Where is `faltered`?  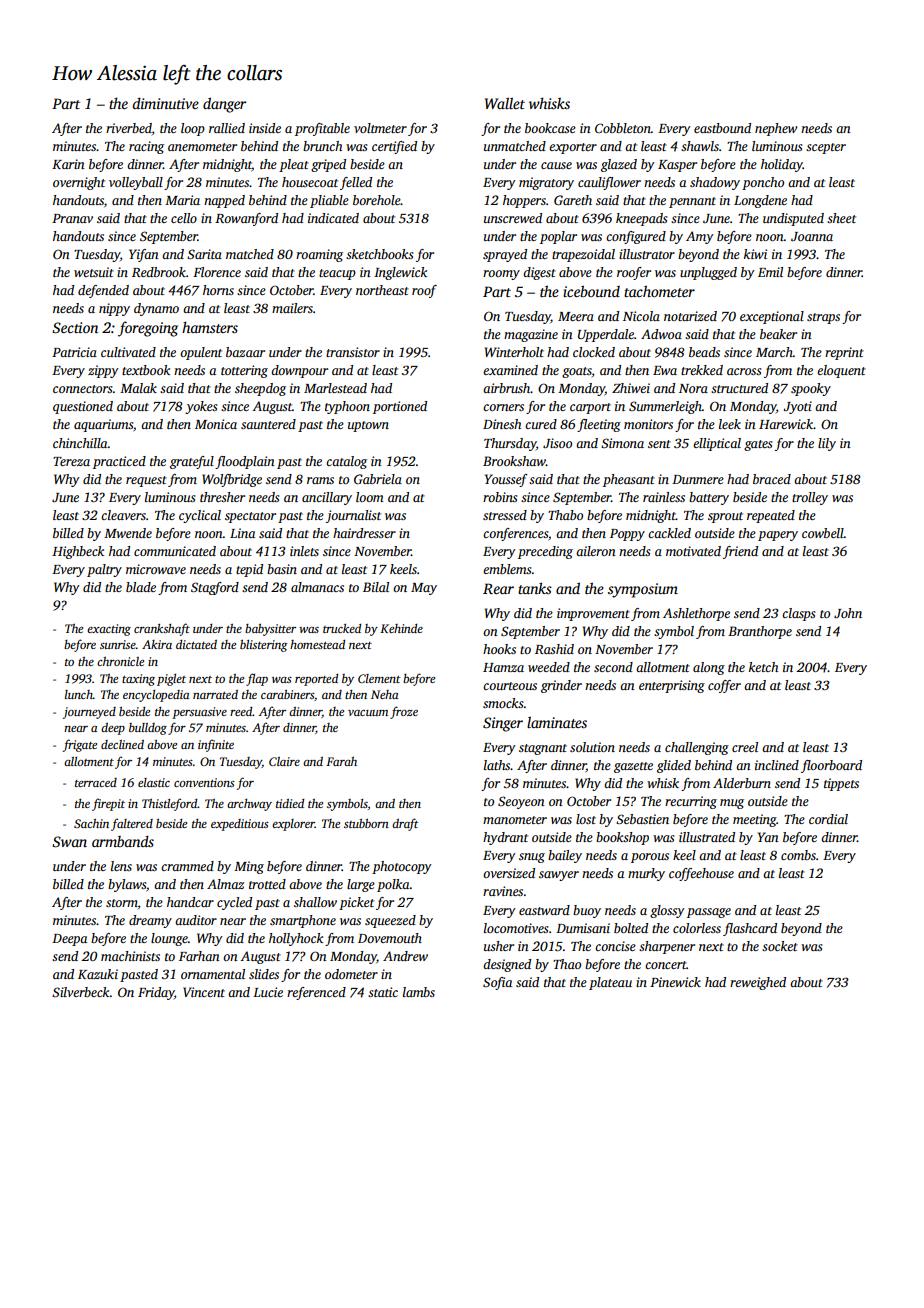
faltered is located at coordinates (132, 824).
